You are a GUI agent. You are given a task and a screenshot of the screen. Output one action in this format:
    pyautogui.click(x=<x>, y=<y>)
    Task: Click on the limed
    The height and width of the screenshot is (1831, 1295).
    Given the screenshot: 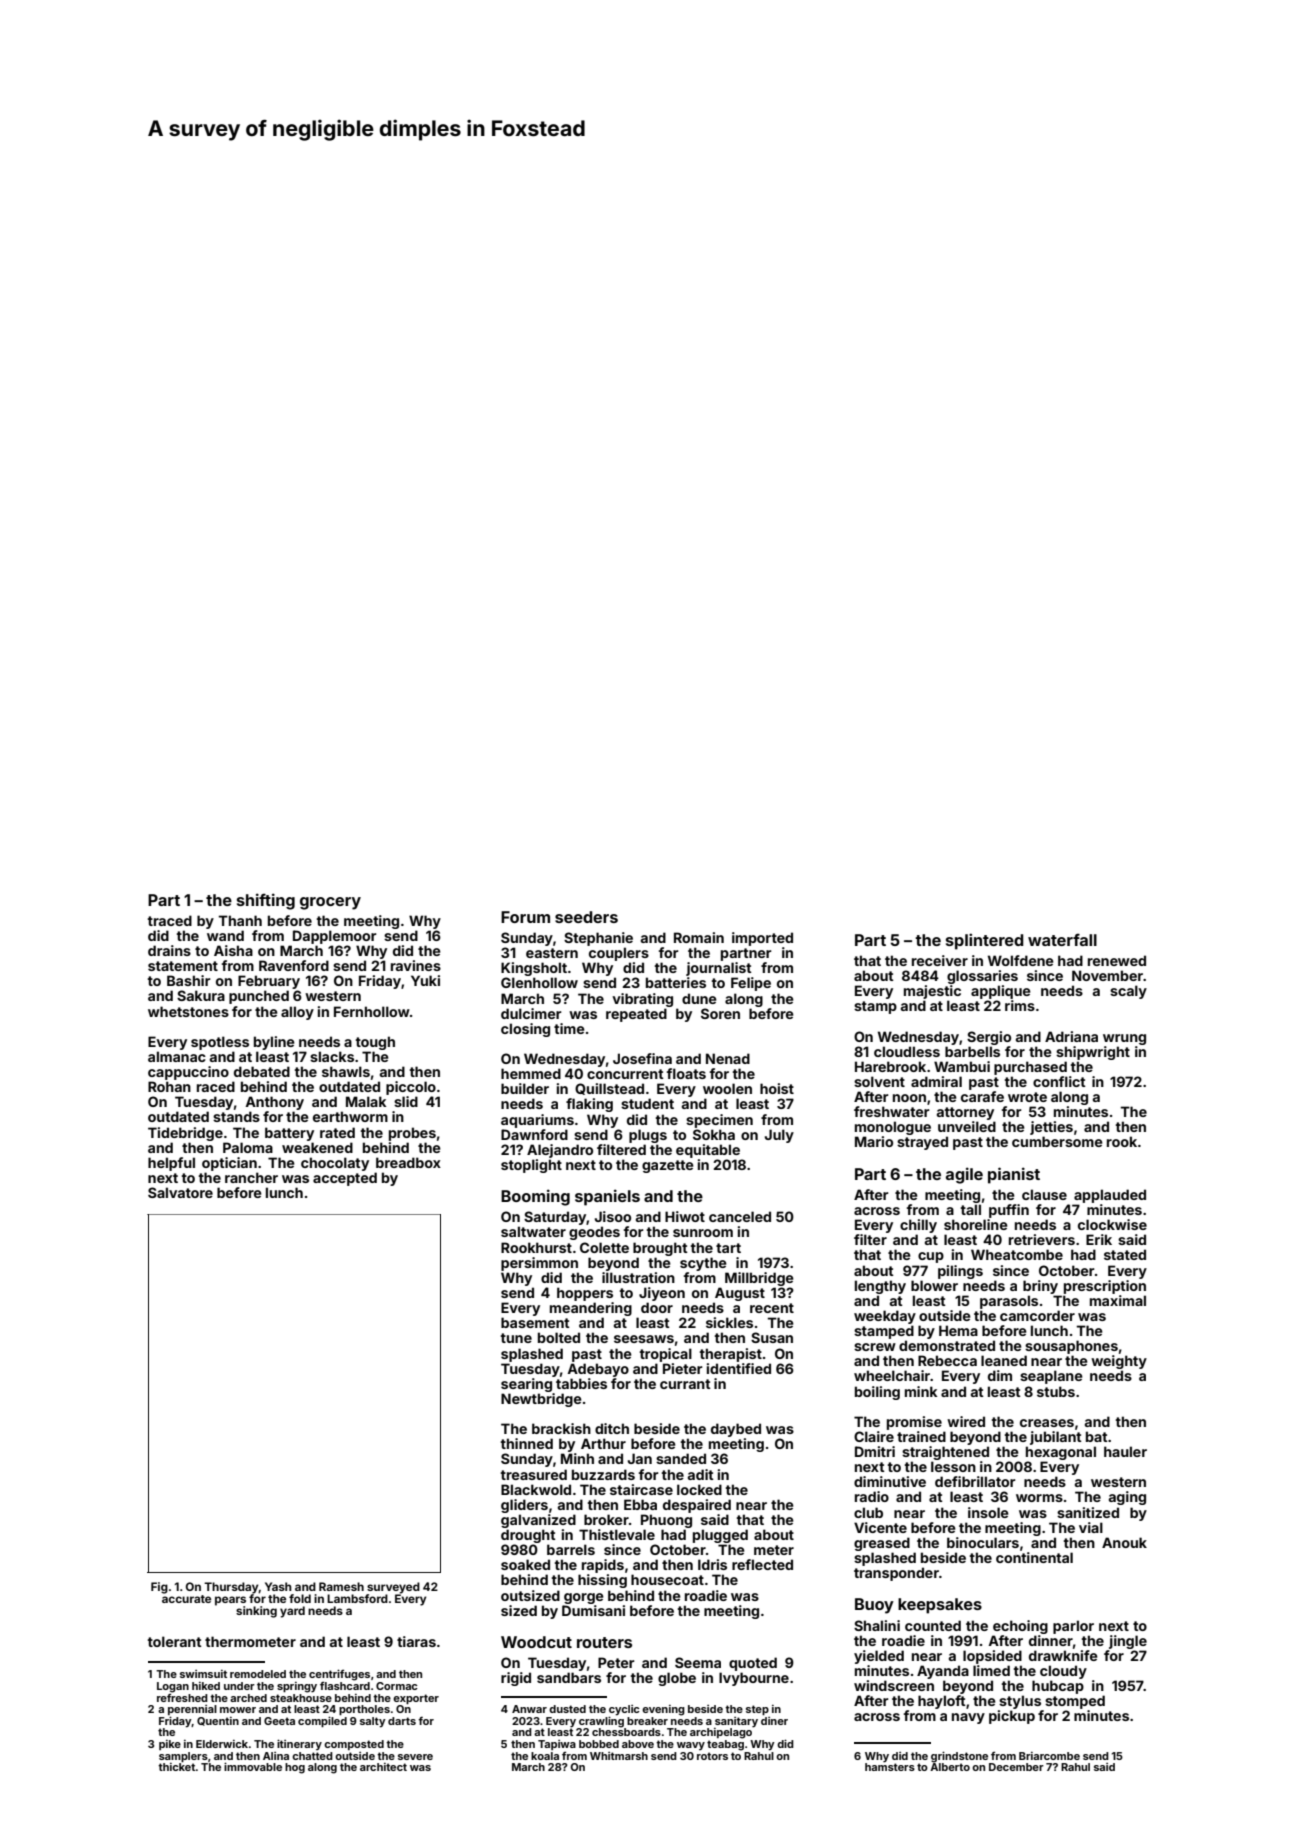 What is the action you would take?
    pyautogui.click(x=991, y=1670)
